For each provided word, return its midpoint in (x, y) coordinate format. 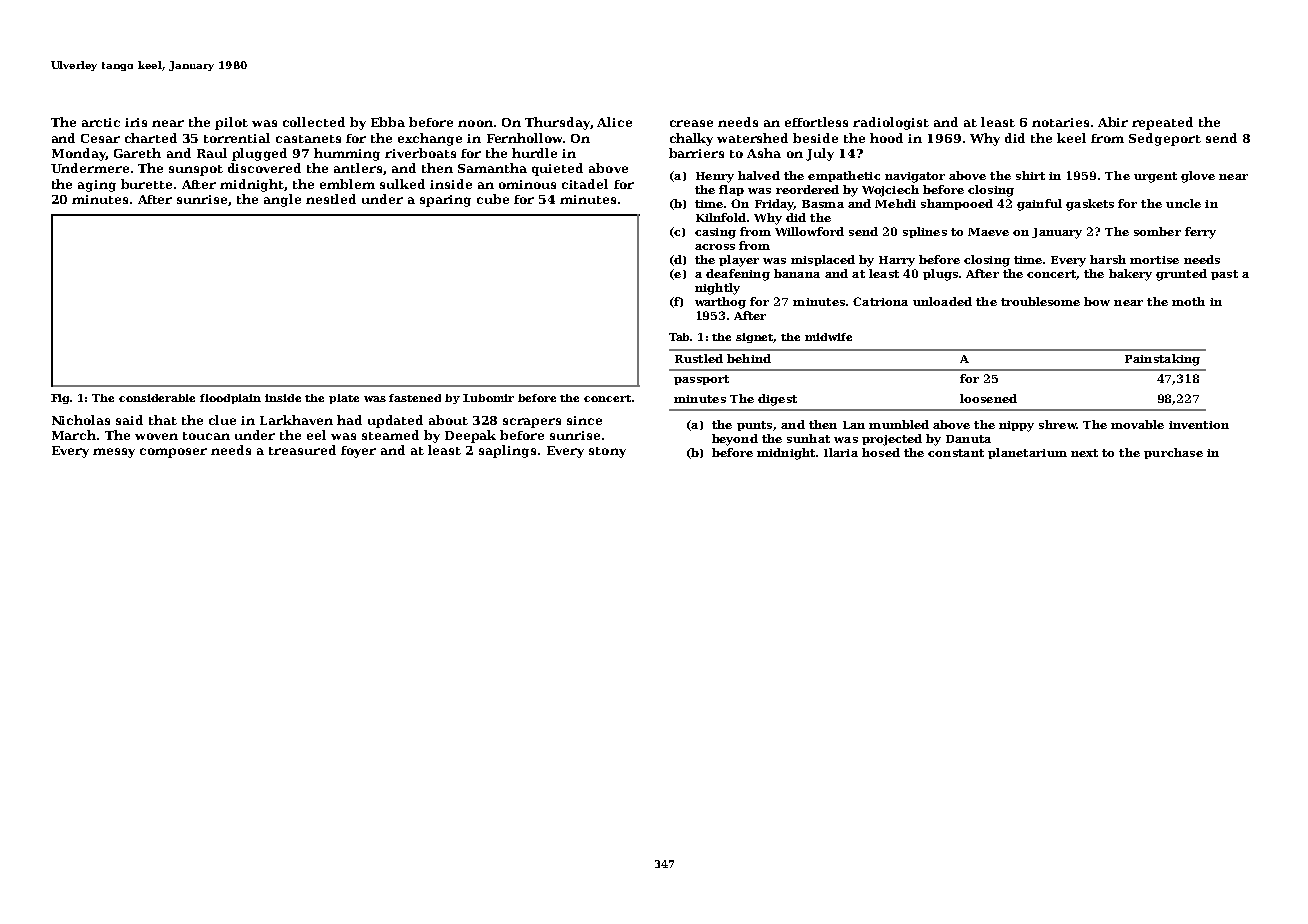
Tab (680, 337)
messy (114, 453)
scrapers (532, 423)
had (349, 420)
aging (97, 186)
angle (282, 200)
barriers (696, 153)
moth (1188, 301)
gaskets (1090, 205)
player (739, 261)
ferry (1200, 233)
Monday (79, 154)
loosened (988, 398)
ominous (527, 184)
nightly (717, 289)
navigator (915, 177)
